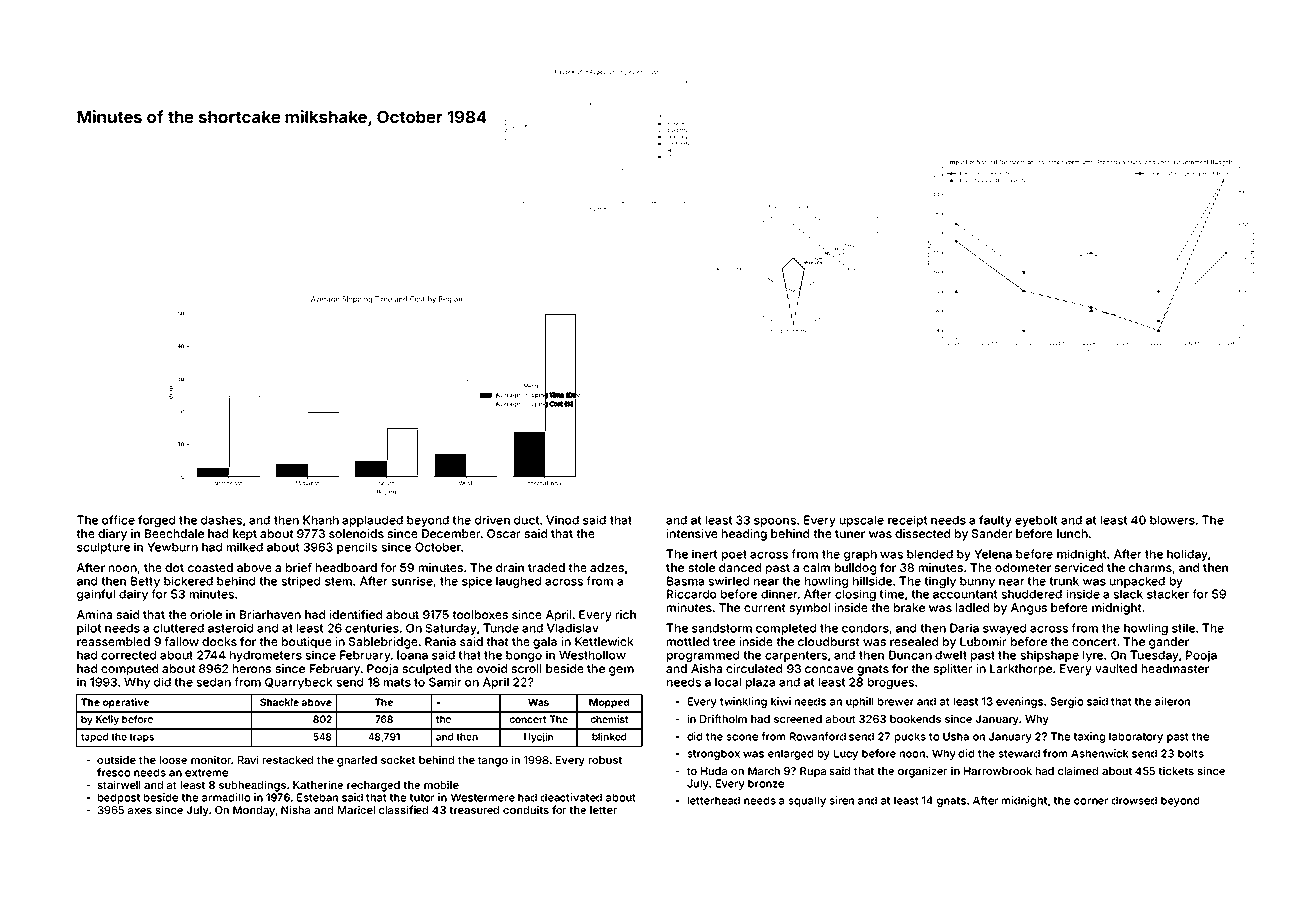  What do you see at coordinates (1128, 594) in the screenshot?
I see `slack` at bounding box center [1128, 594].
